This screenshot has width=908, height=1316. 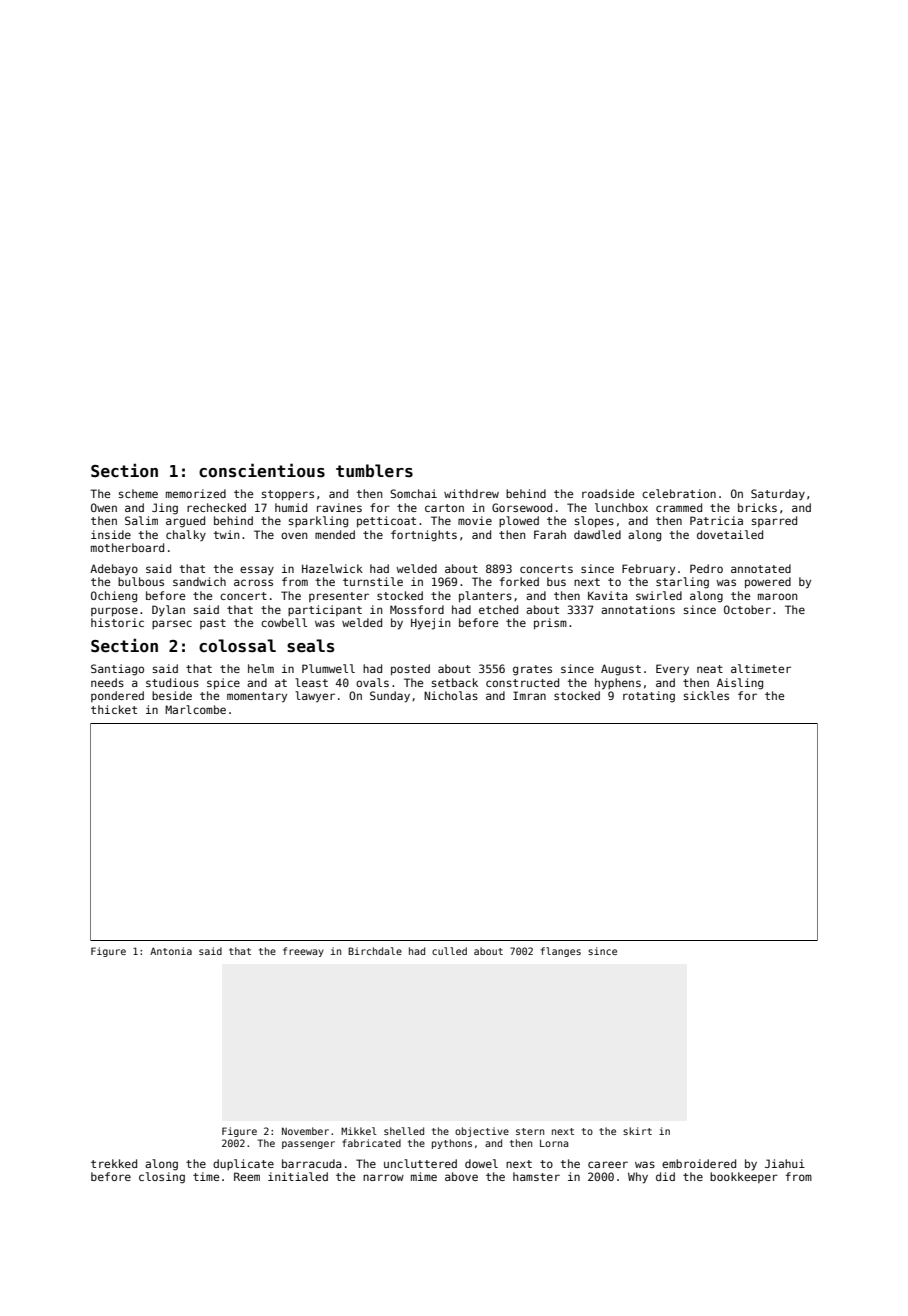 What do you see at coordinates (359, 1131) in the screenshot?
I see `Mikkel` at bounding box center [359, 1131].
